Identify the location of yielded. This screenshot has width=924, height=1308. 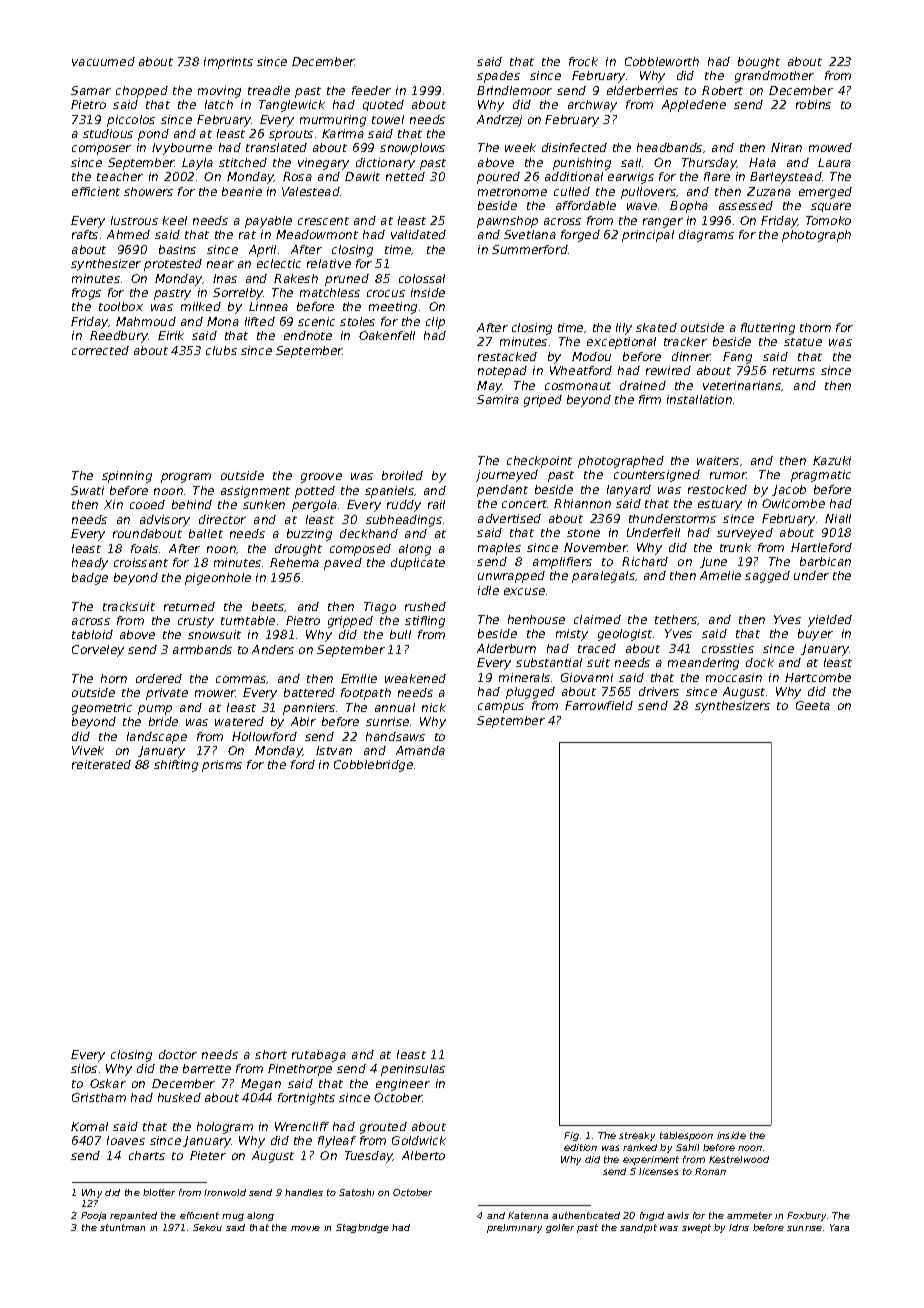
(830, 621).
